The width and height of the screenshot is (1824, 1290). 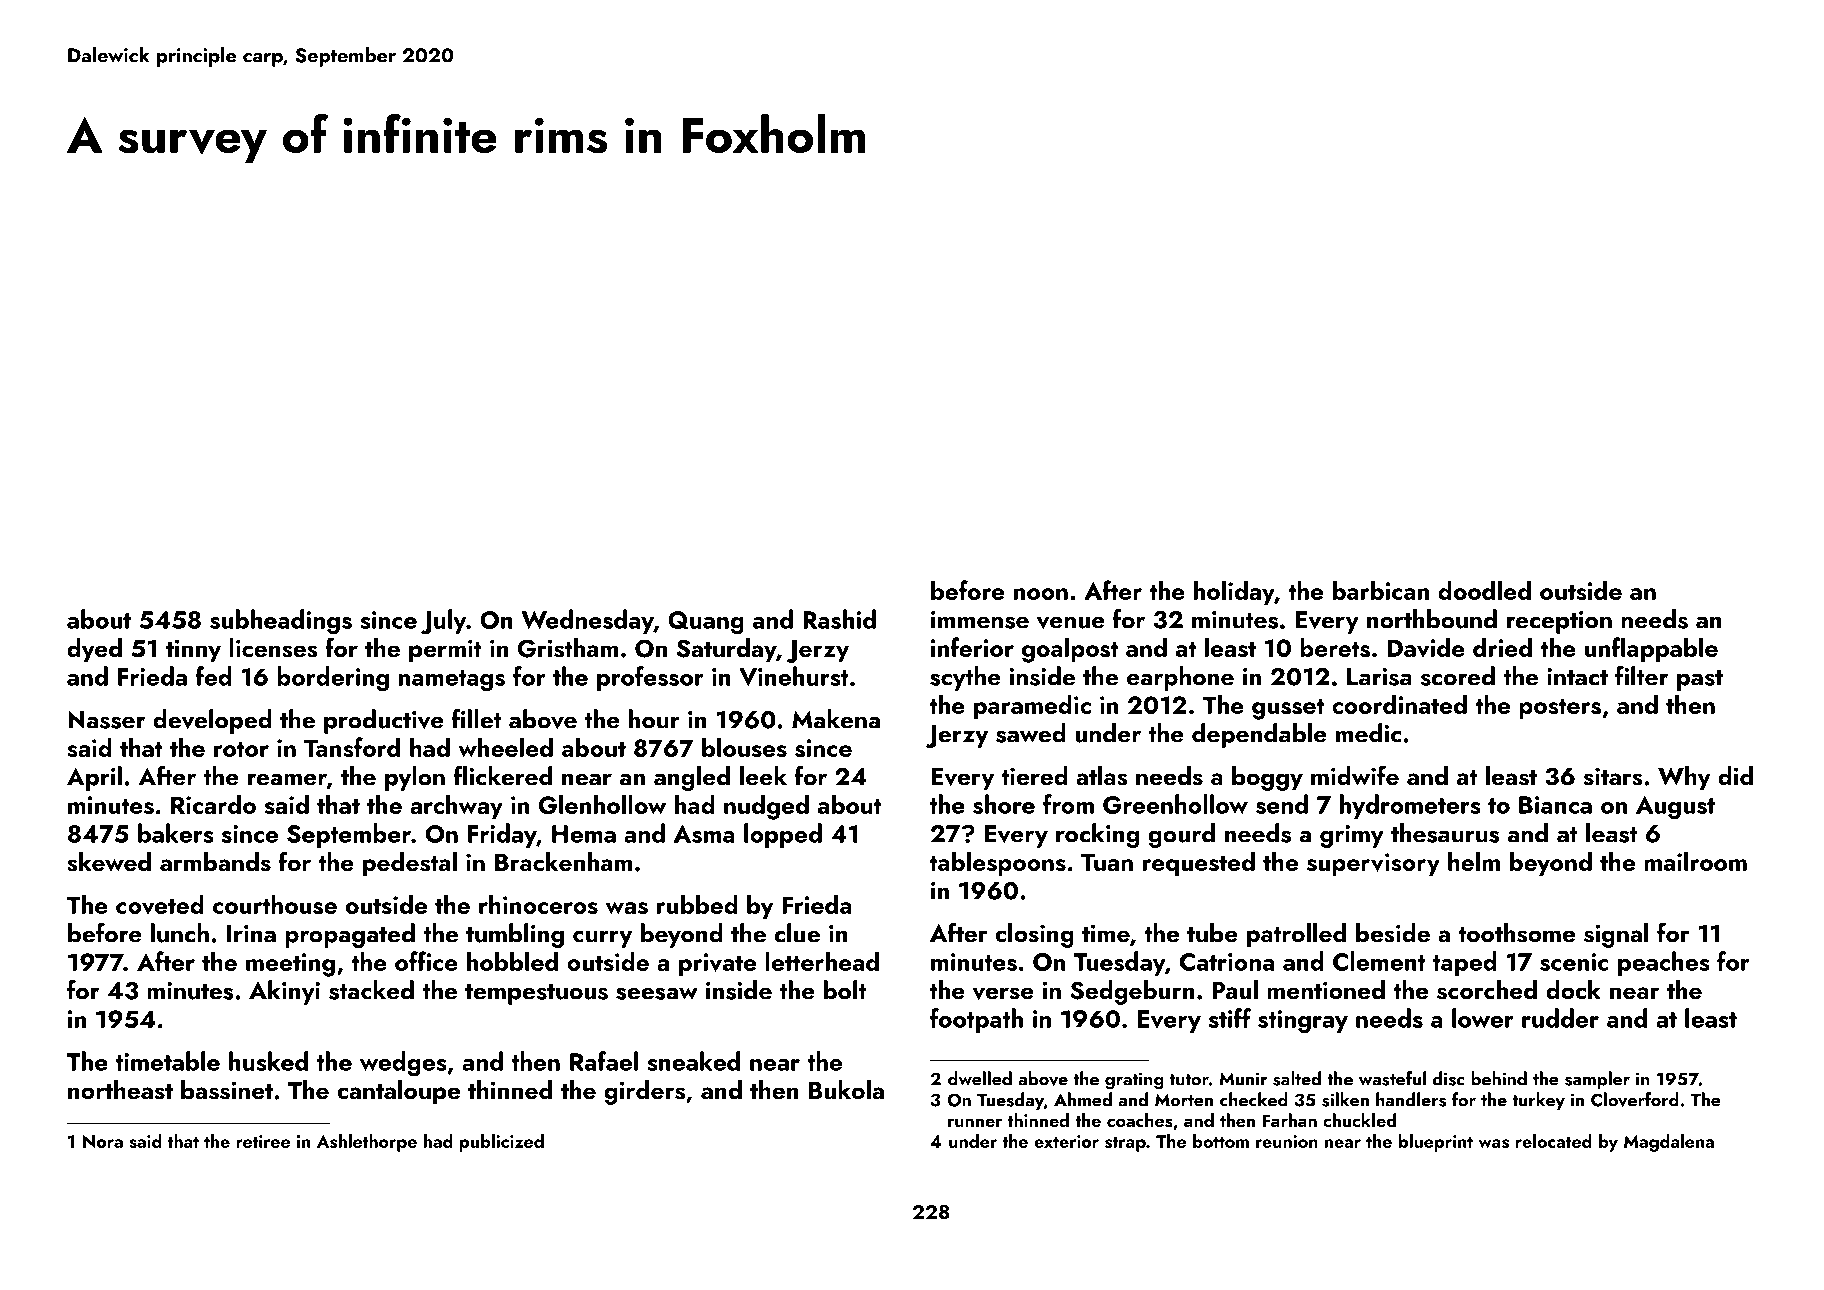 What do you see at coordinates (1004, 804) in the screenshot?
I see `shore` at bounding box center [1004, 804].
